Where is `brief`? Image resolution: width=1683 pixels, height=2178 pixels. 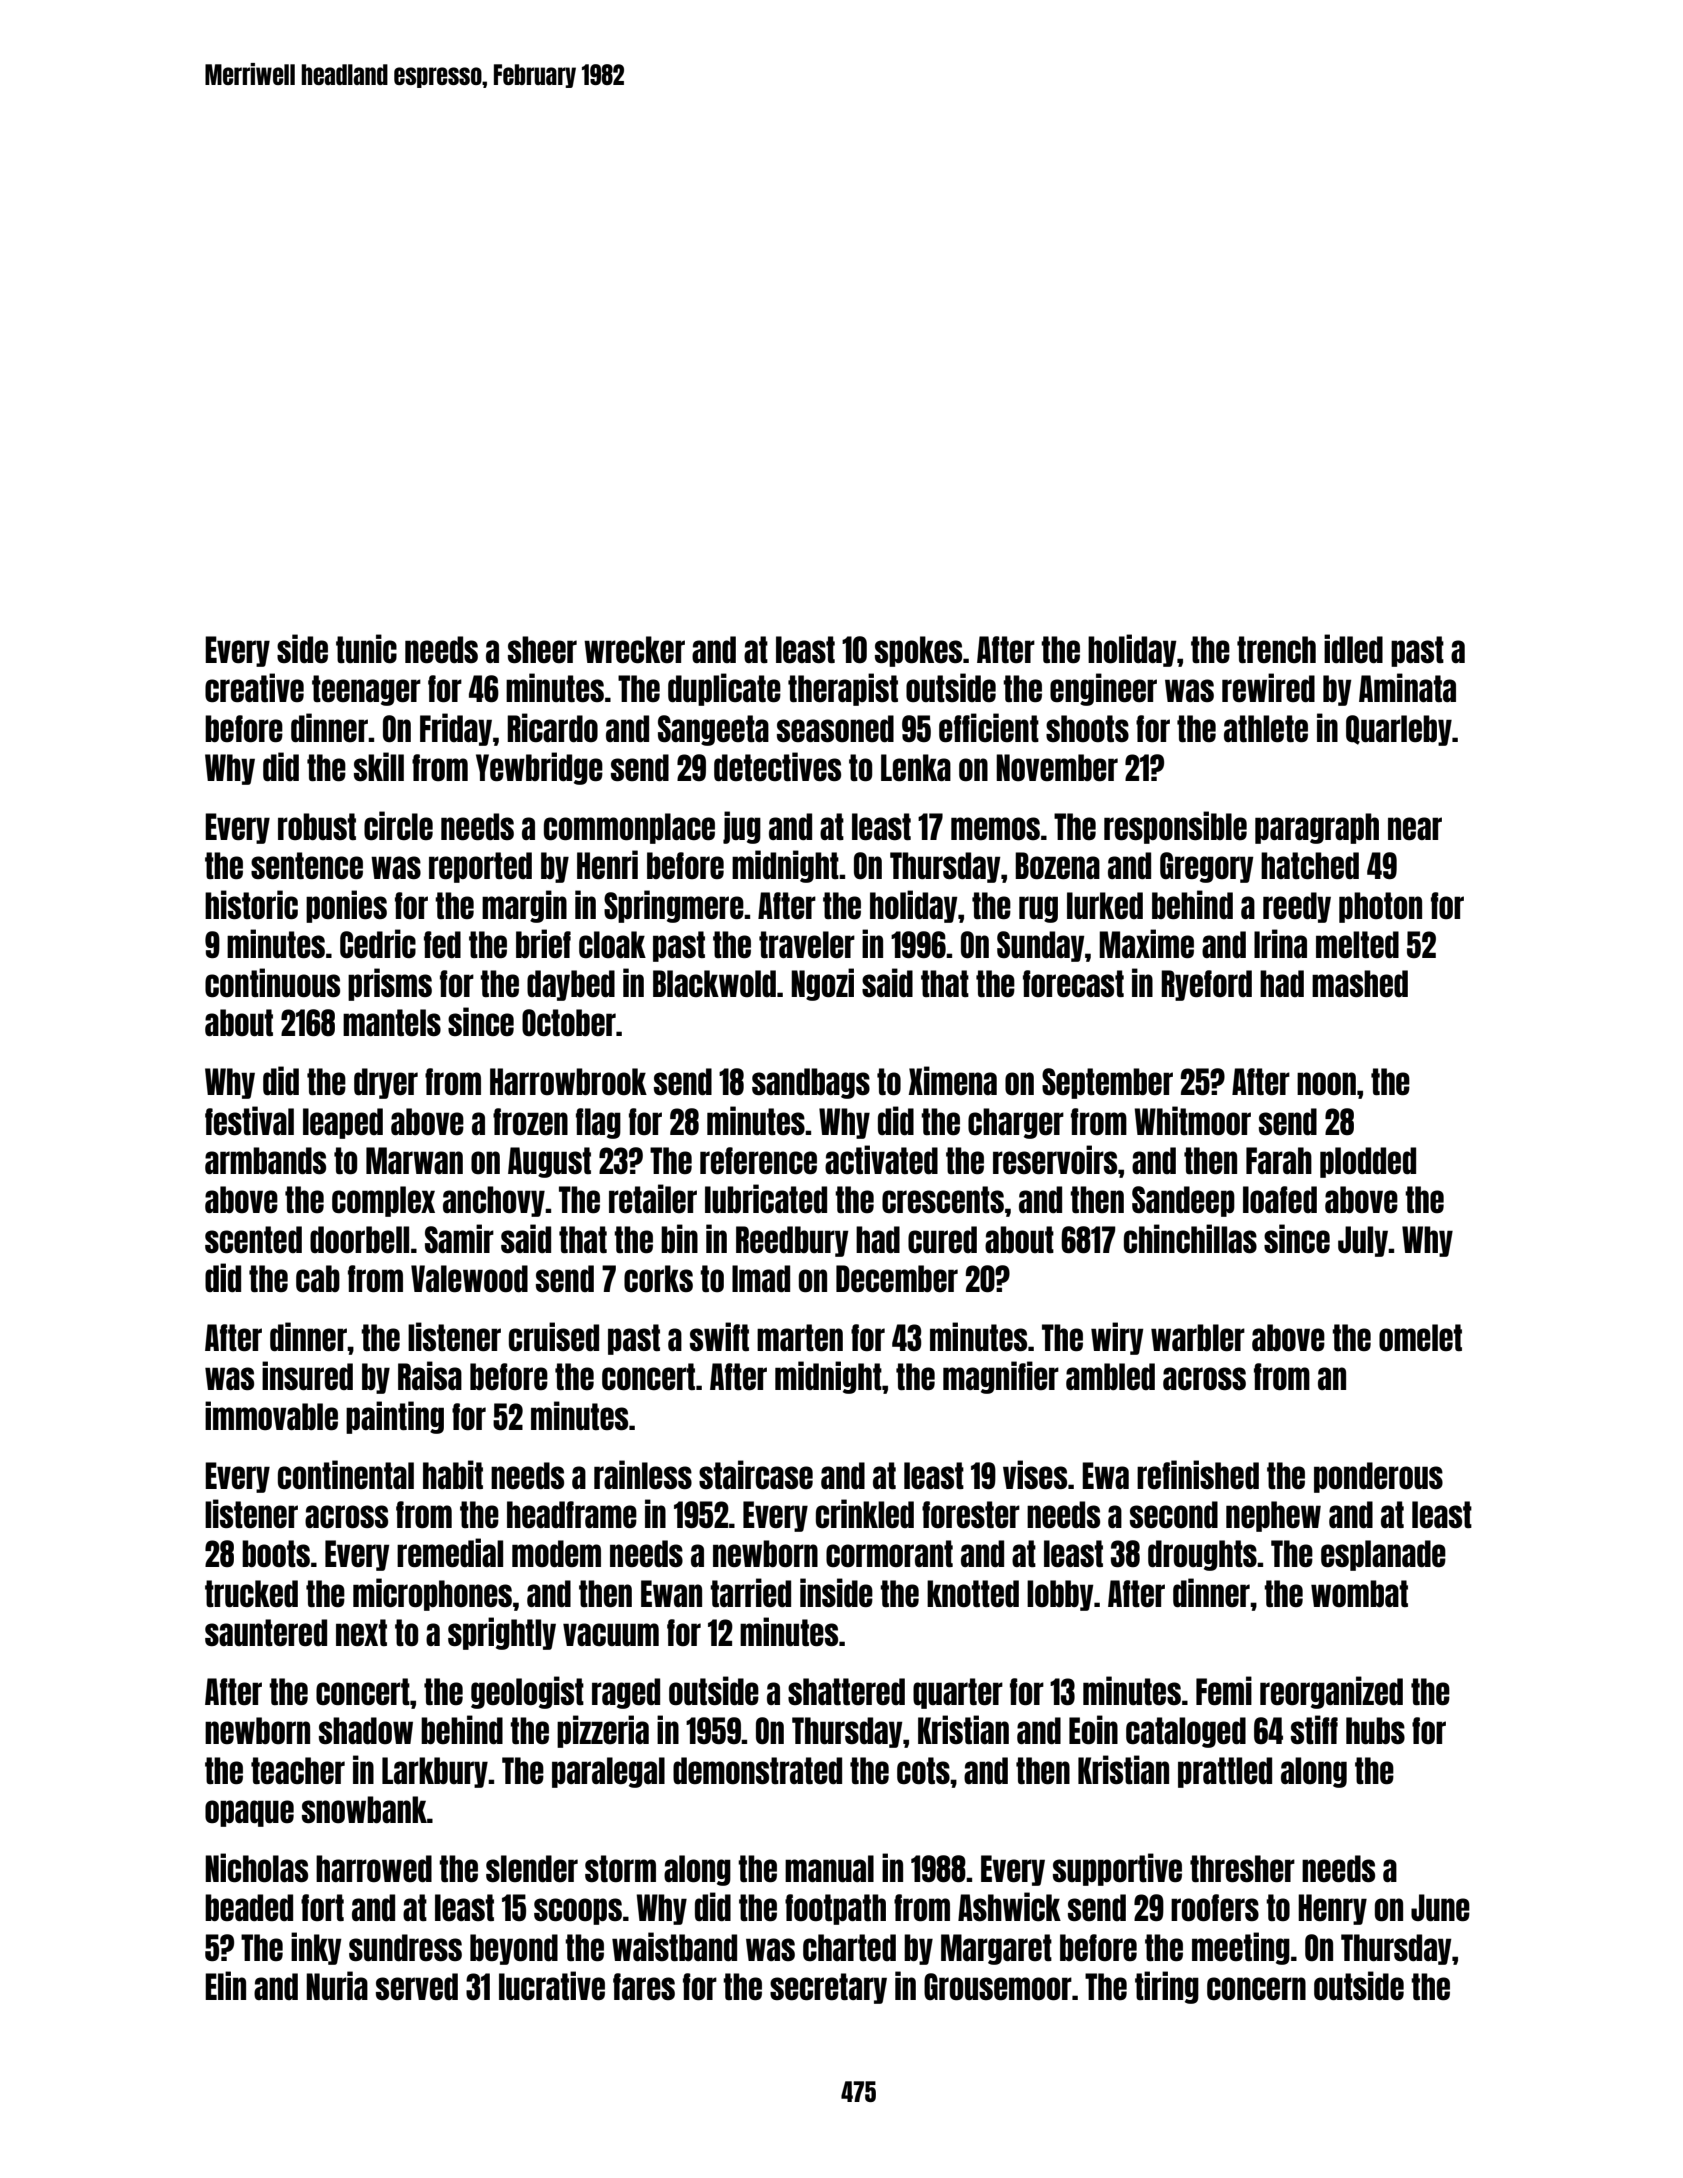 brief is located at coordinates (543, 943).
